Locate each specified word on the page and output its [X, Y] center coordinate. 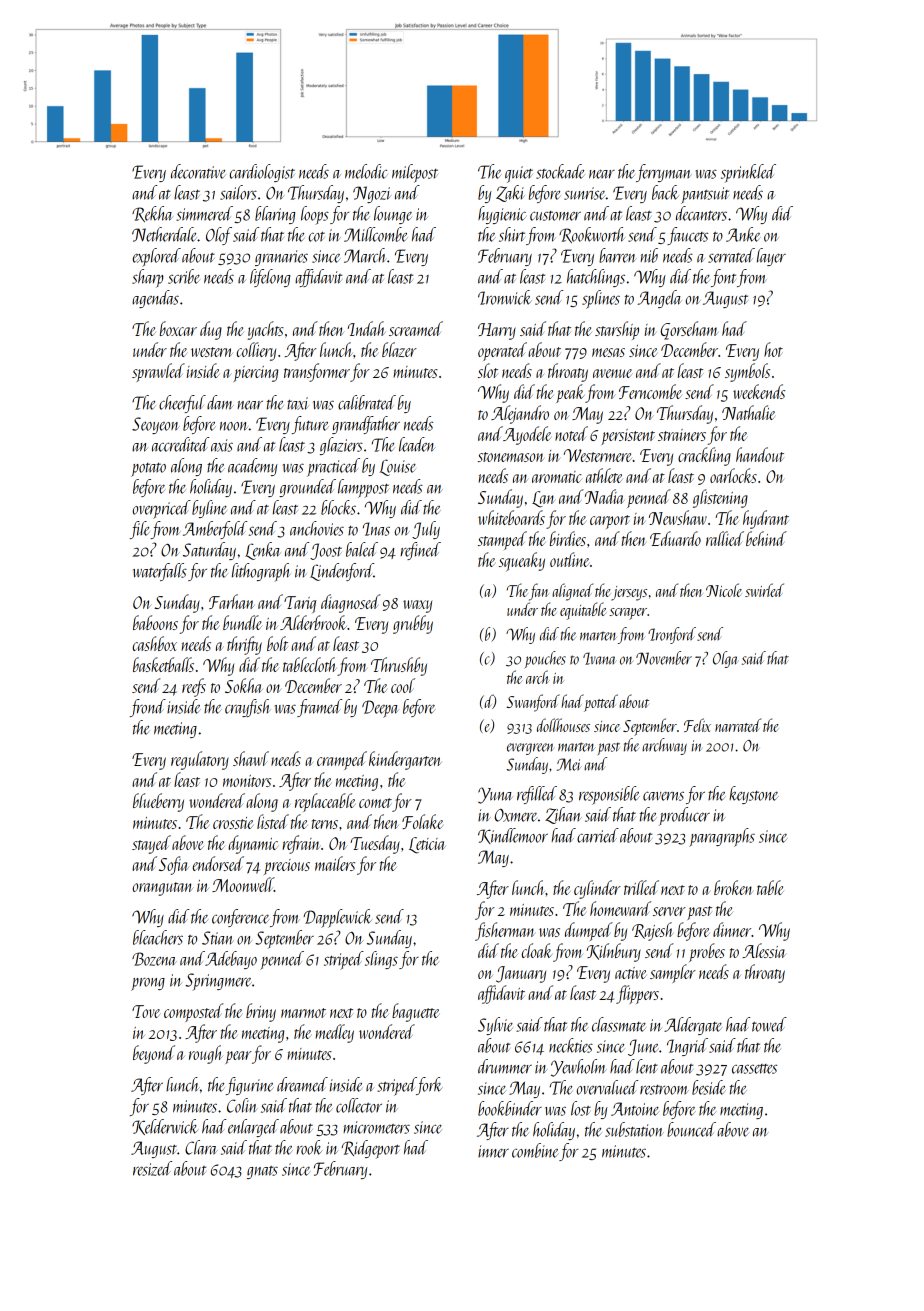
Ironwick [505, 297]
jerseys [629, 593]
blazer [399, 349]
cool [403, 685]
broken [733, 887]
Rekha [152, 214]
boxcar [178, 328]
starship [617, 330]
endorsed [218, 863]
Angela [659, 299]
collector [359, 1105]
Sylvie [495, 1026]
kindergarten [405, 760]
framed [319, 708]
